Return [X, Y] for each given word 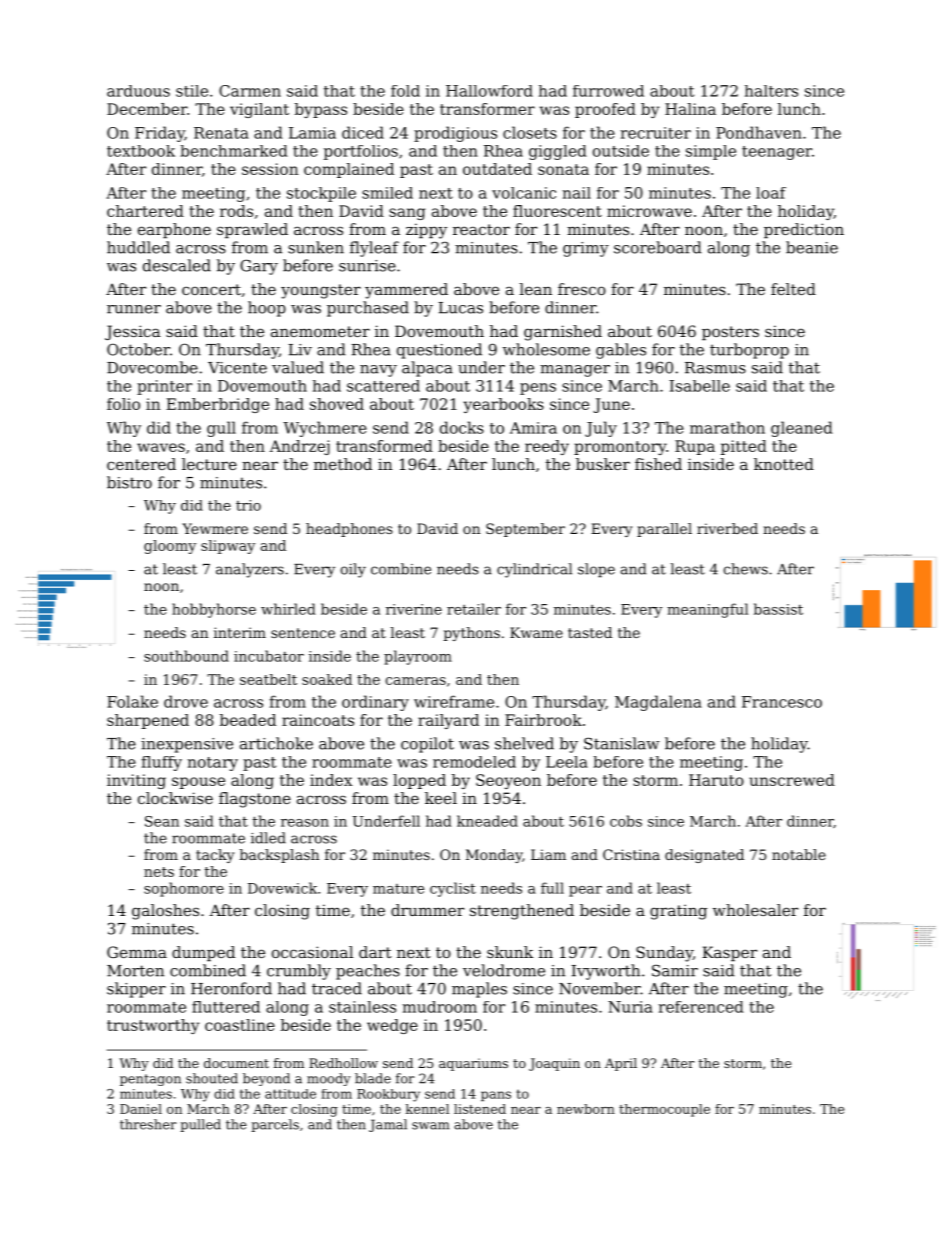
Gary [259, 267]
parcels [275, 1125]
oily [353, 570]
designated [704, 856]
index [331, 780]
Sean [162, 821]
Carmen [250, 91]
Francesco [782, 702]
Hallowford [489, 91]
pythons [471, 634]
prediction [804, 230]
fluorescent [557, 211]
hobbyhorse [214, 610]
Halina [690, 109]
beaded [248, 720]
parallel [664, 530]
